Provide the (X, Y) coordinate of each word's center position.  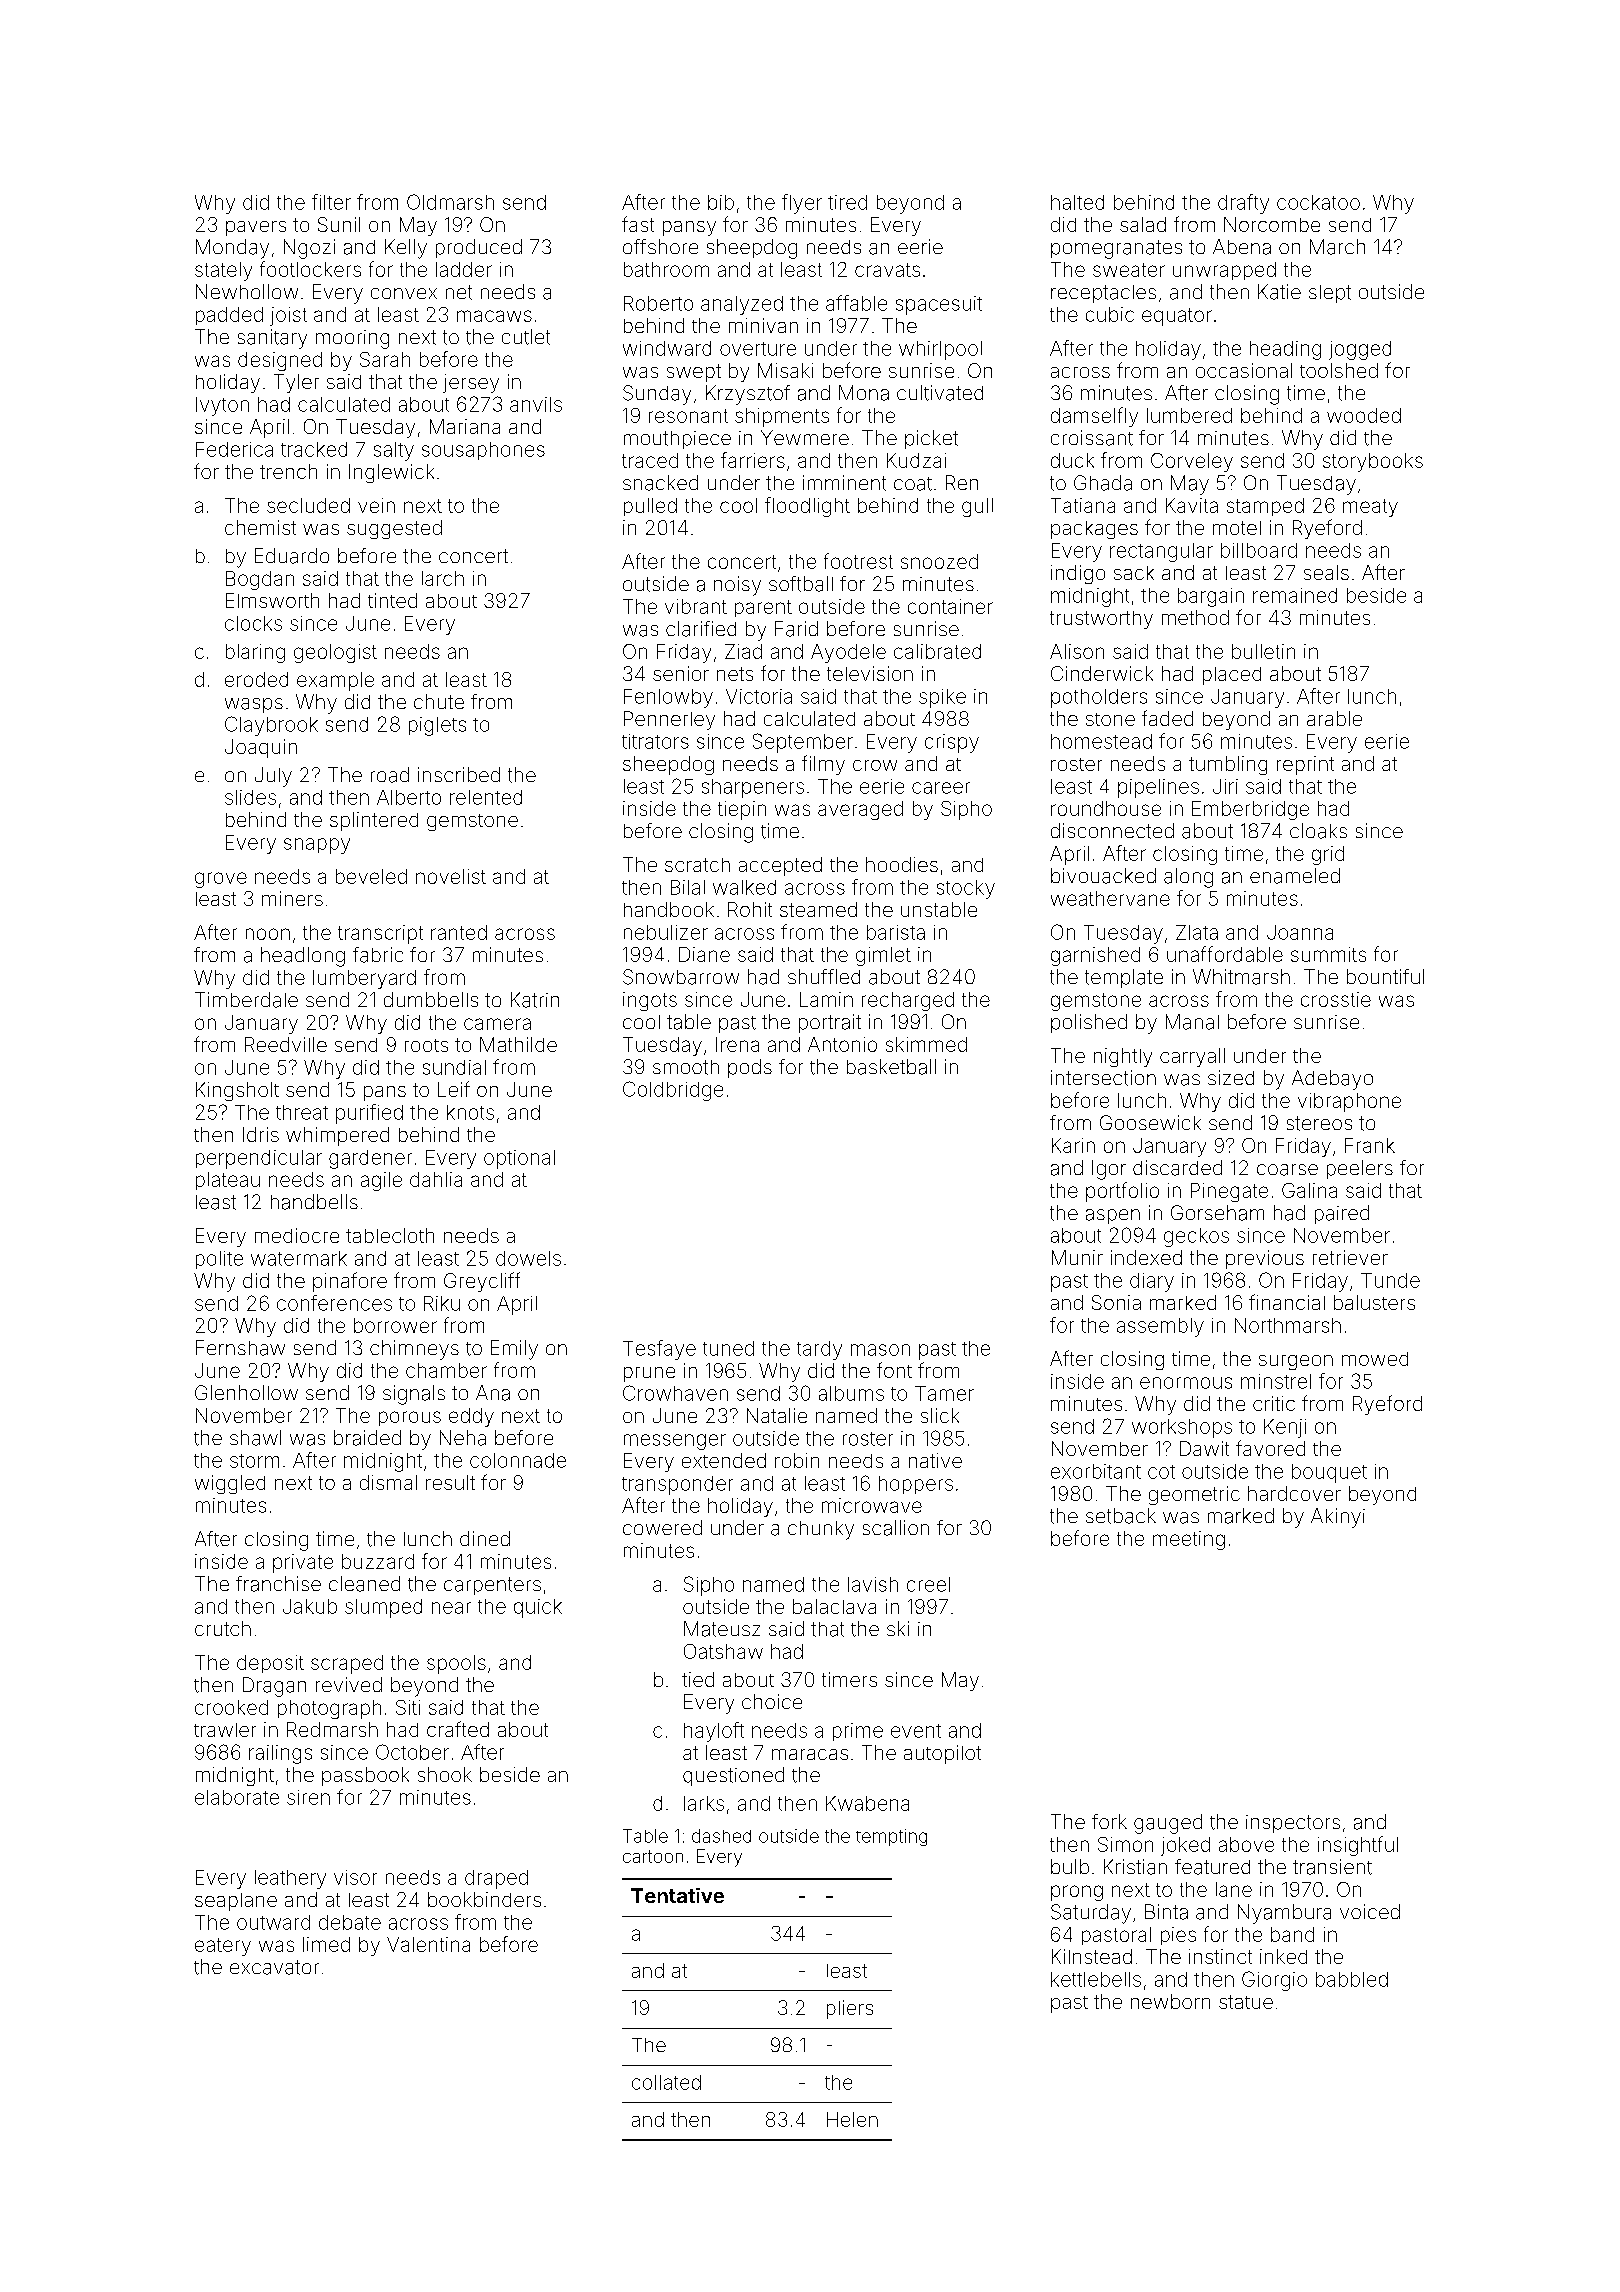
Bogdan (260, 580)
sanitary (272, 339)
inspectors (1293, 1824)
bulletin (1263, 651)
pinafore (350, 1282)
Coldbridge (673, 1091)
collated (666, 2082)
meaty (1370, 508)
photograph (329, 1709)
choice (772, 1701)
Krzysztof (748, 395)
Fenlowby (668, 698)
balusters (1374, 1302)
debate (350, 1922)
